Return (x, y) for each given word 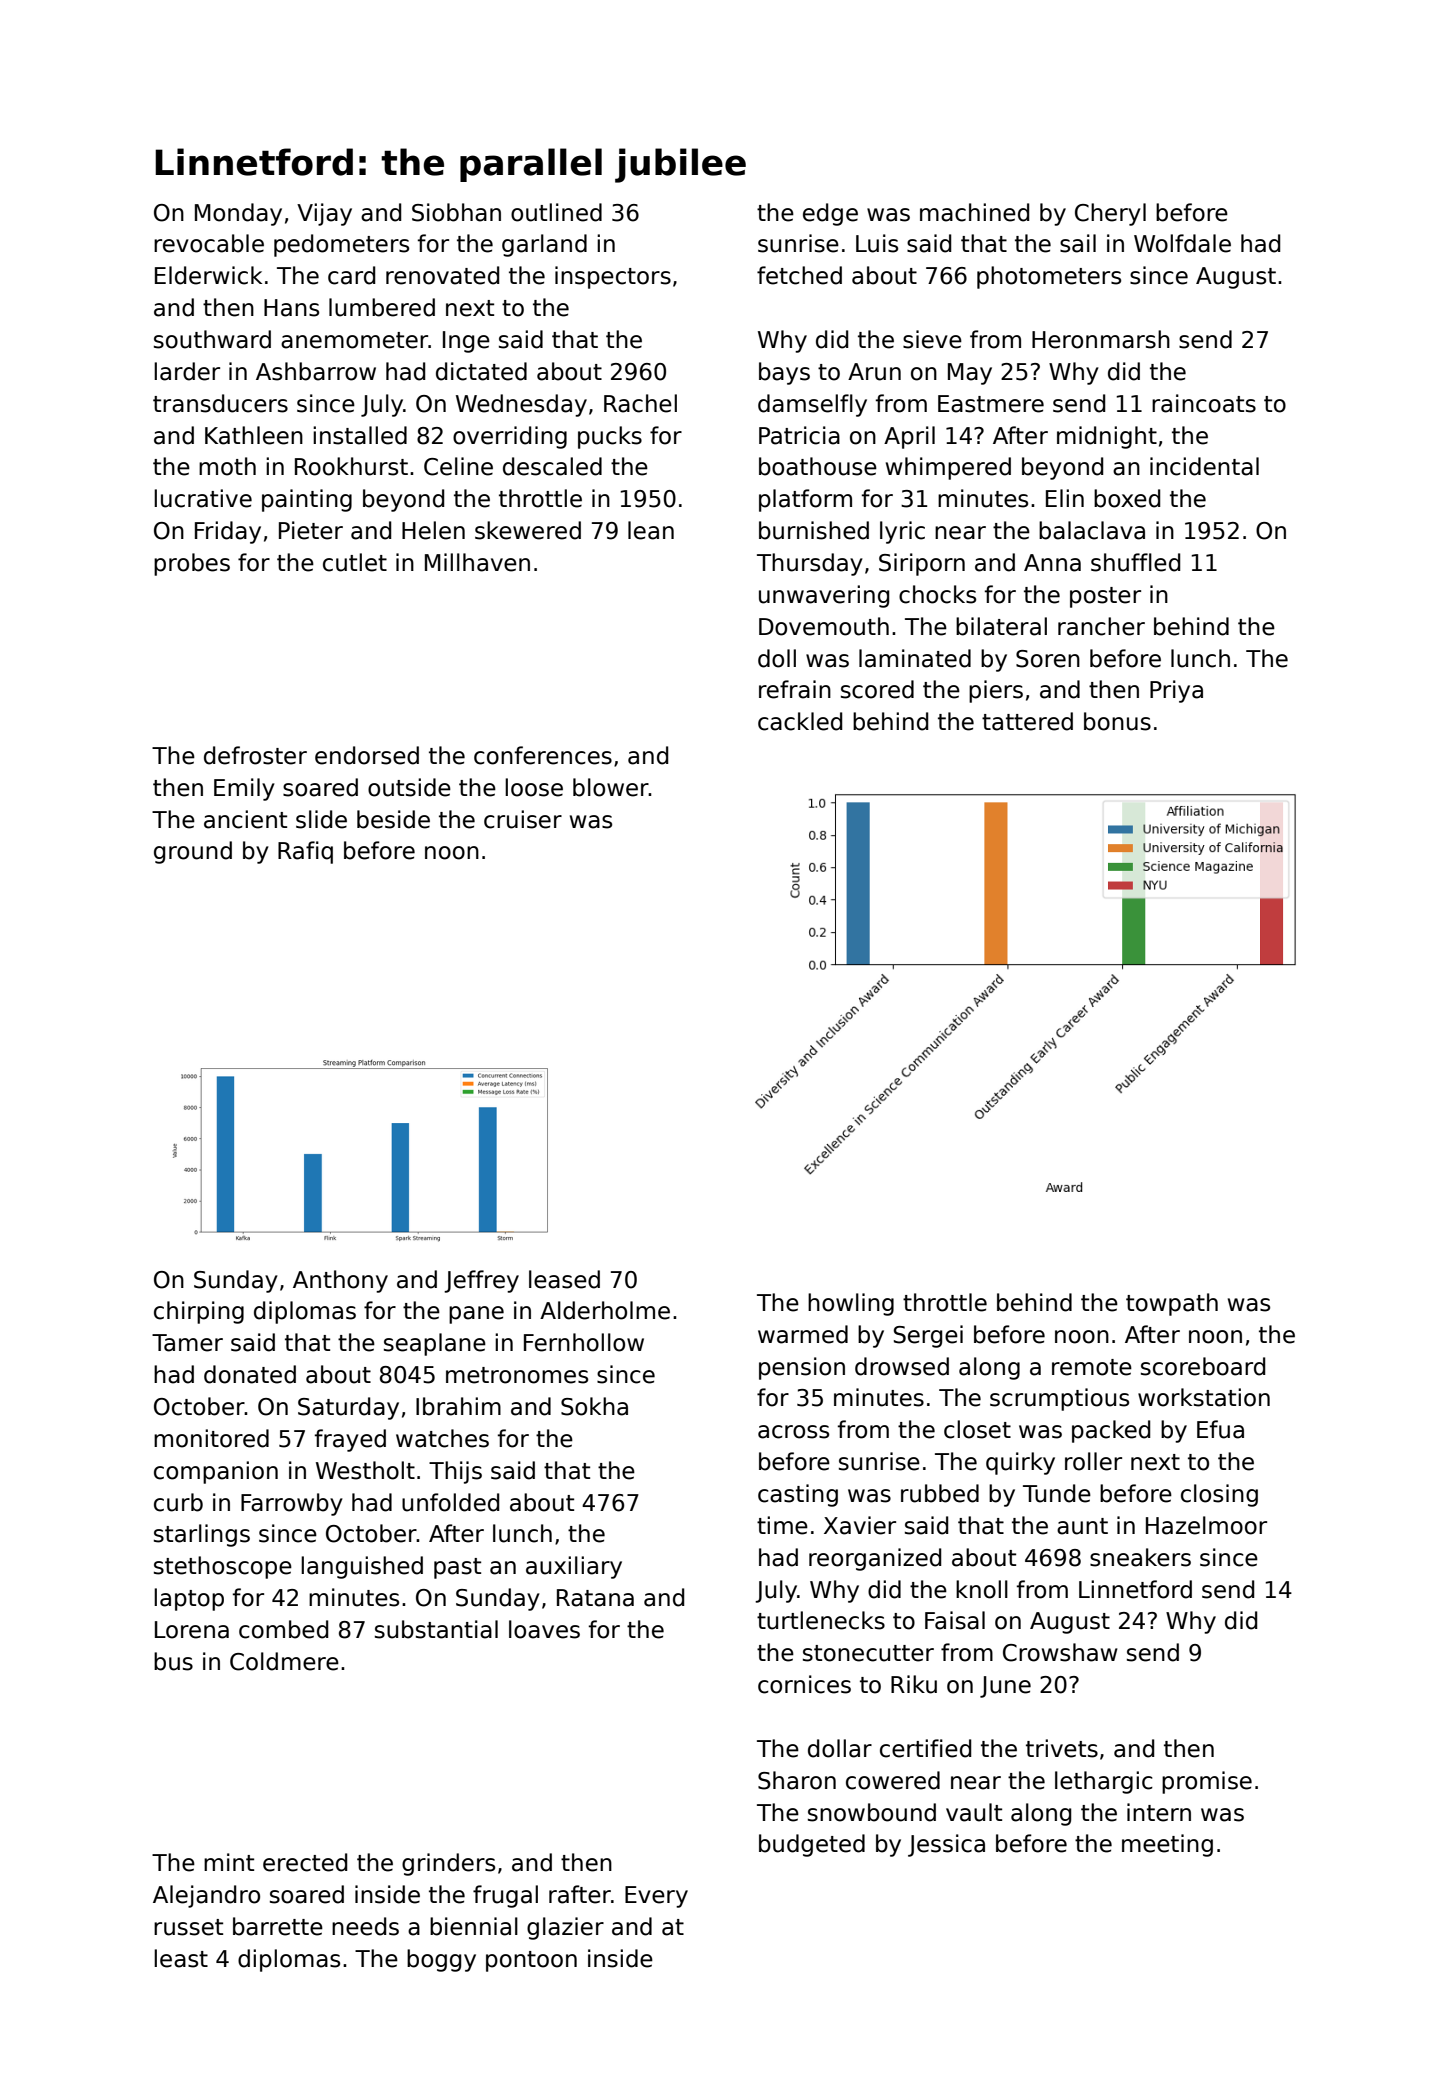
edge (830, 214)
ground (193, 852)
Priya (1176, 691)
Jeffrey (481, 1281)
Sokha (594, 1406)
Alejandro (206, 1896)
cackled (800, 721)
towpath (1172, 1304)
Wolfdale (1182, 243)
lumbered (382, 307)
